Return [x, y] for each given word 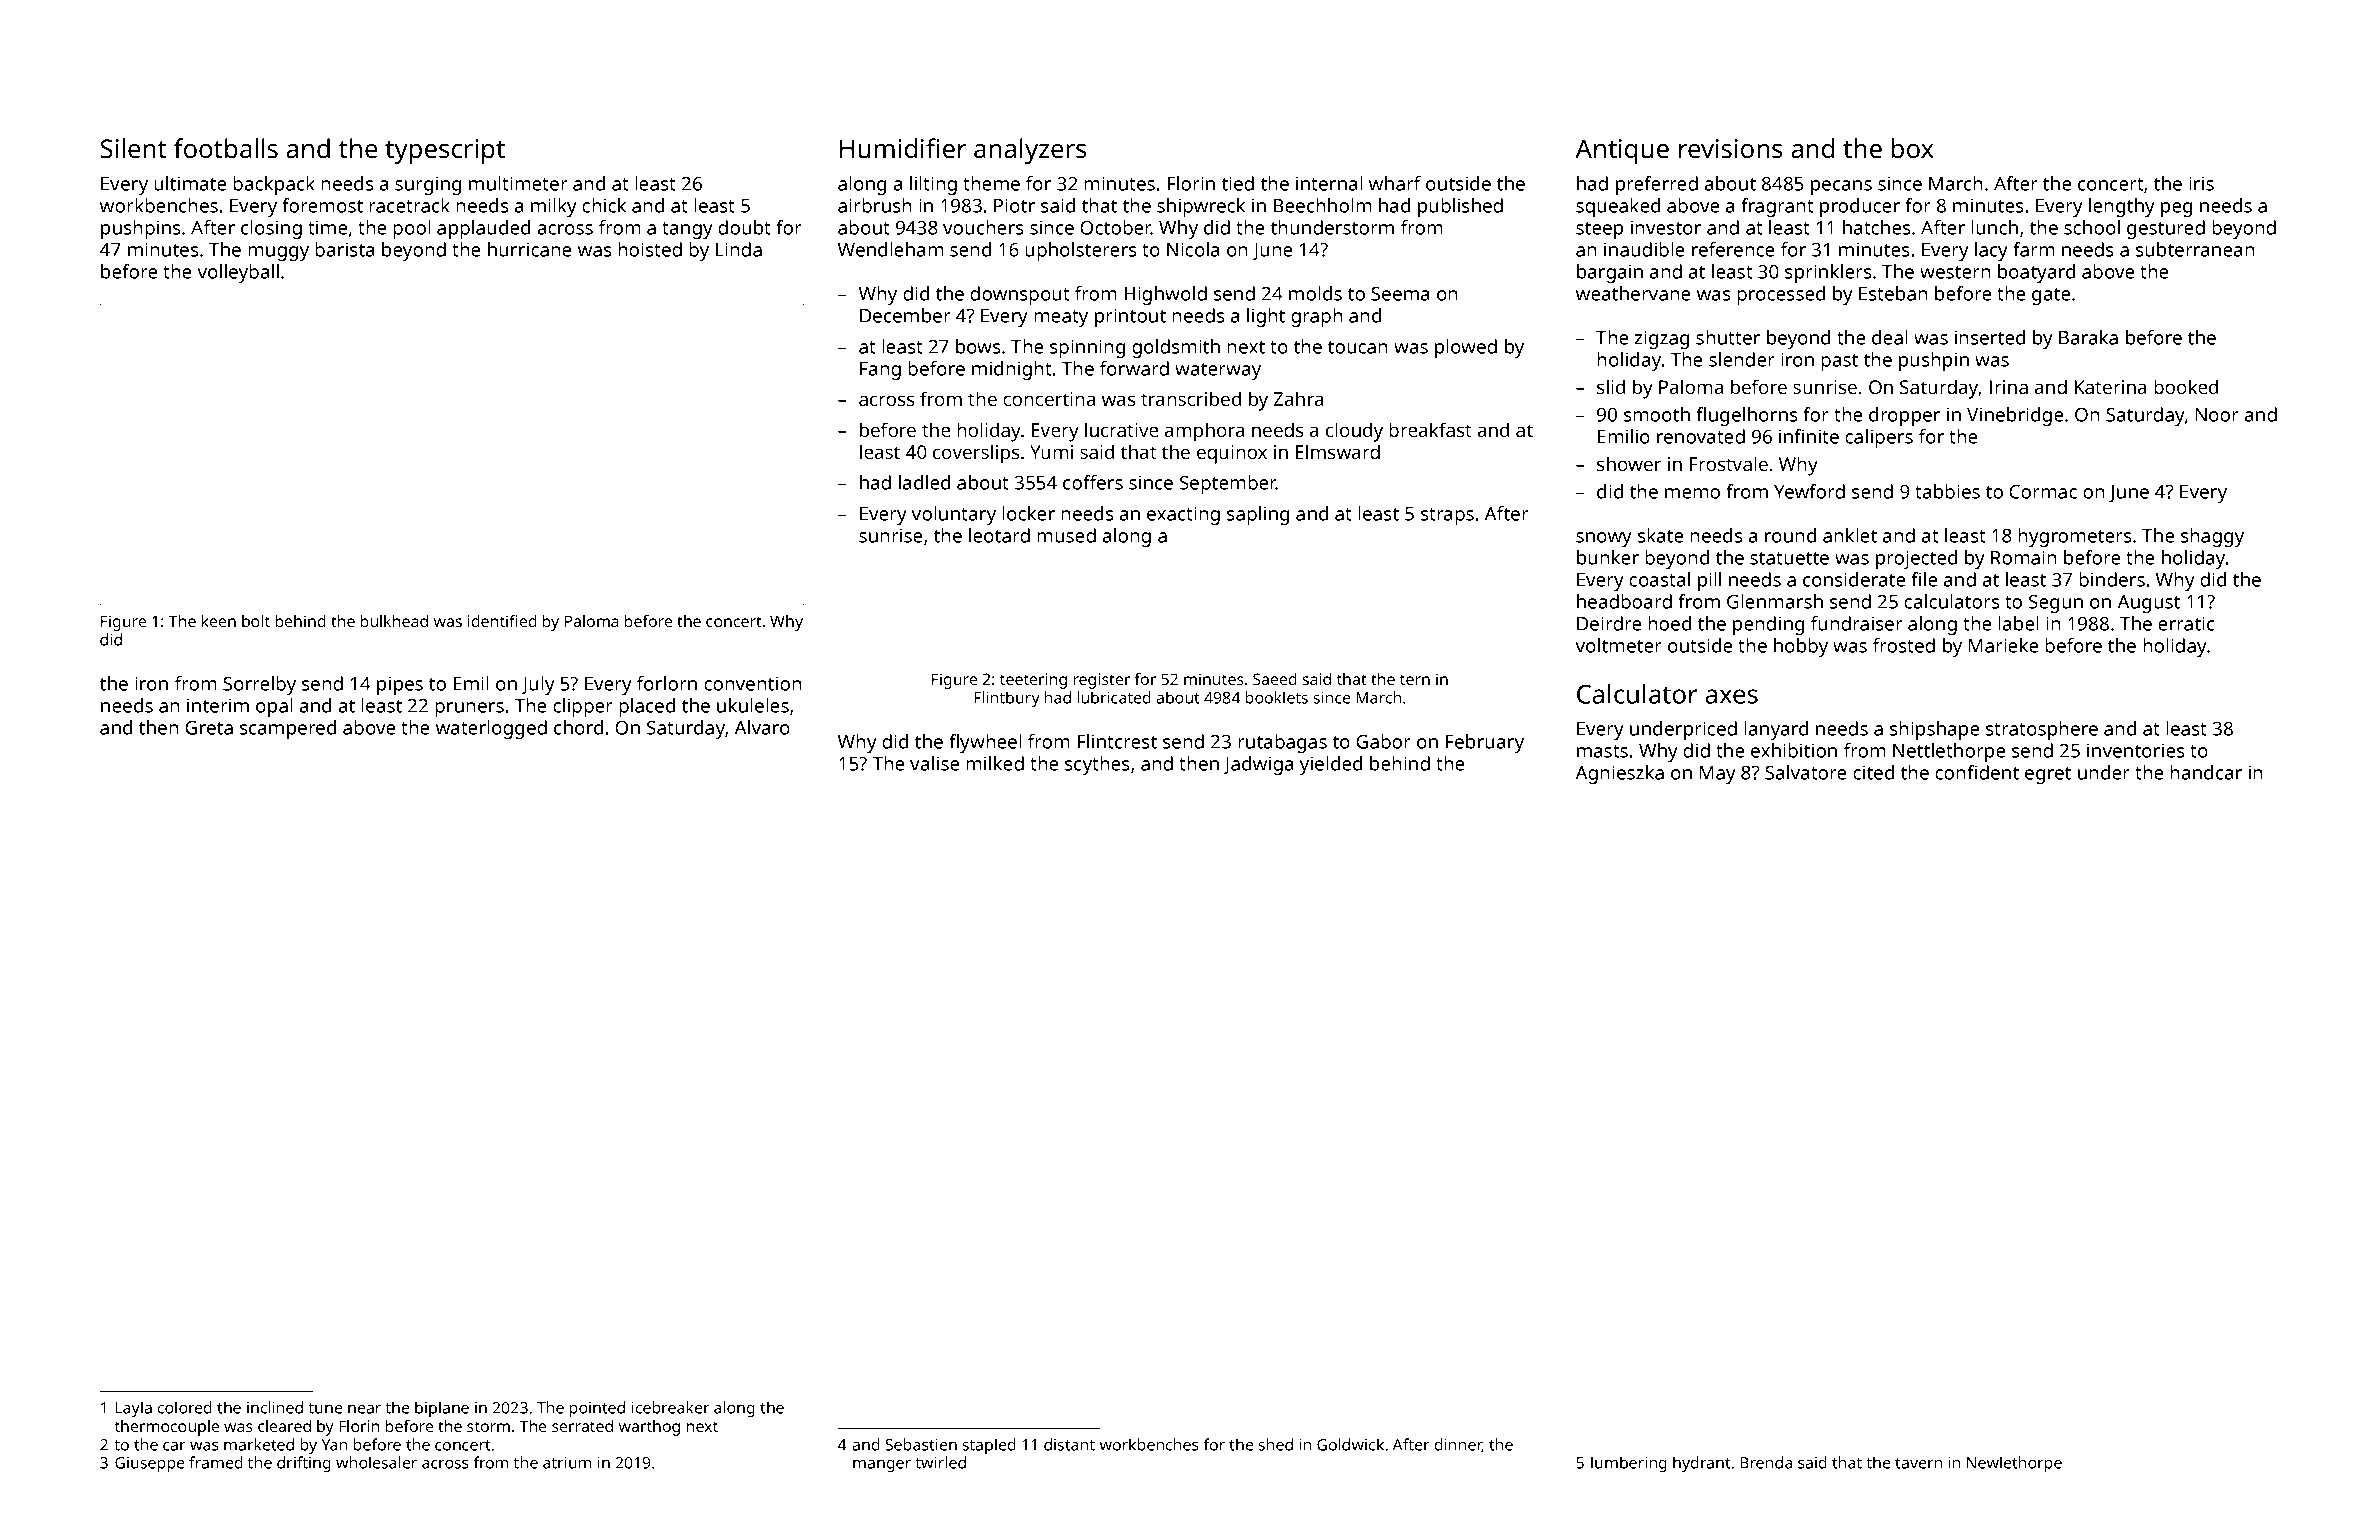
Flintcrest [1117, 741]
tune [325, 1408]
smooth [1657, 414]
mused [1066, 535]
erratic [2186, 623]
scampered [288, 729]
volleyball [238, 273]
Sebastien [921, 1444]
